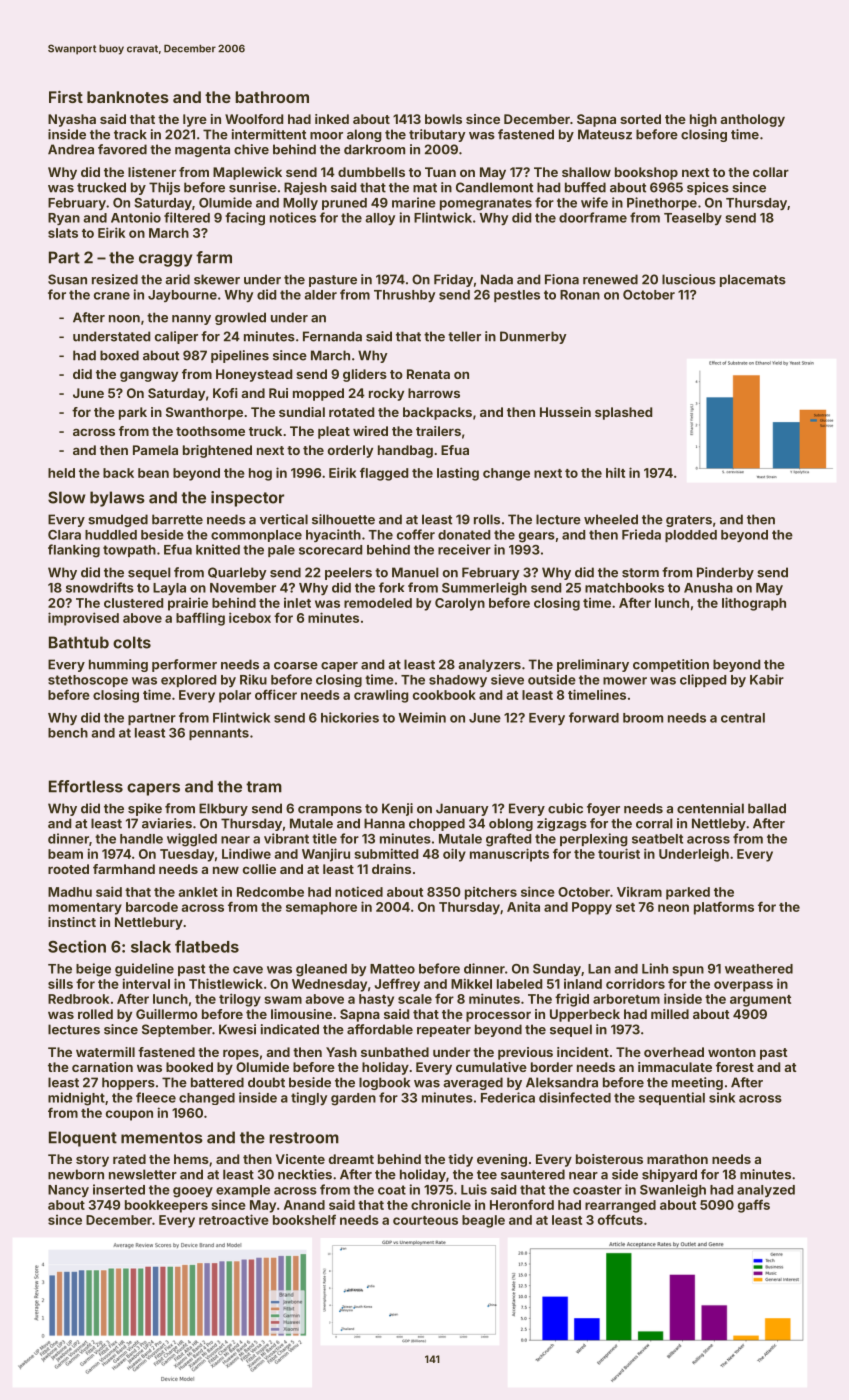  What do you see at coordinates (102, 1067) in the screenshot?
I see `carnation` at bounding box center [102, 1067].
